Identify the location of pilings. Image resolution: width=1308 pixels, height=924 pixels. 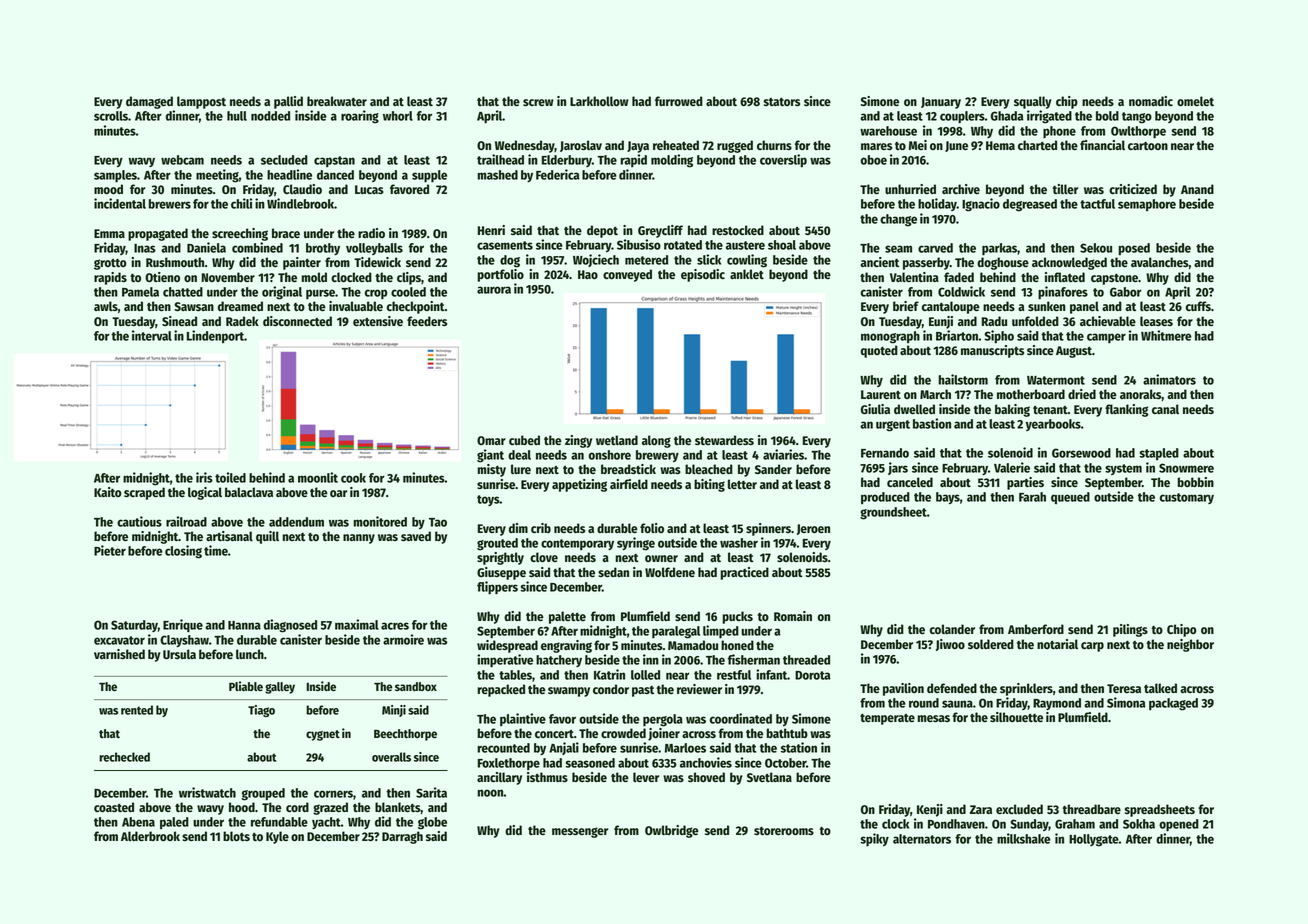
(1130, 630).
